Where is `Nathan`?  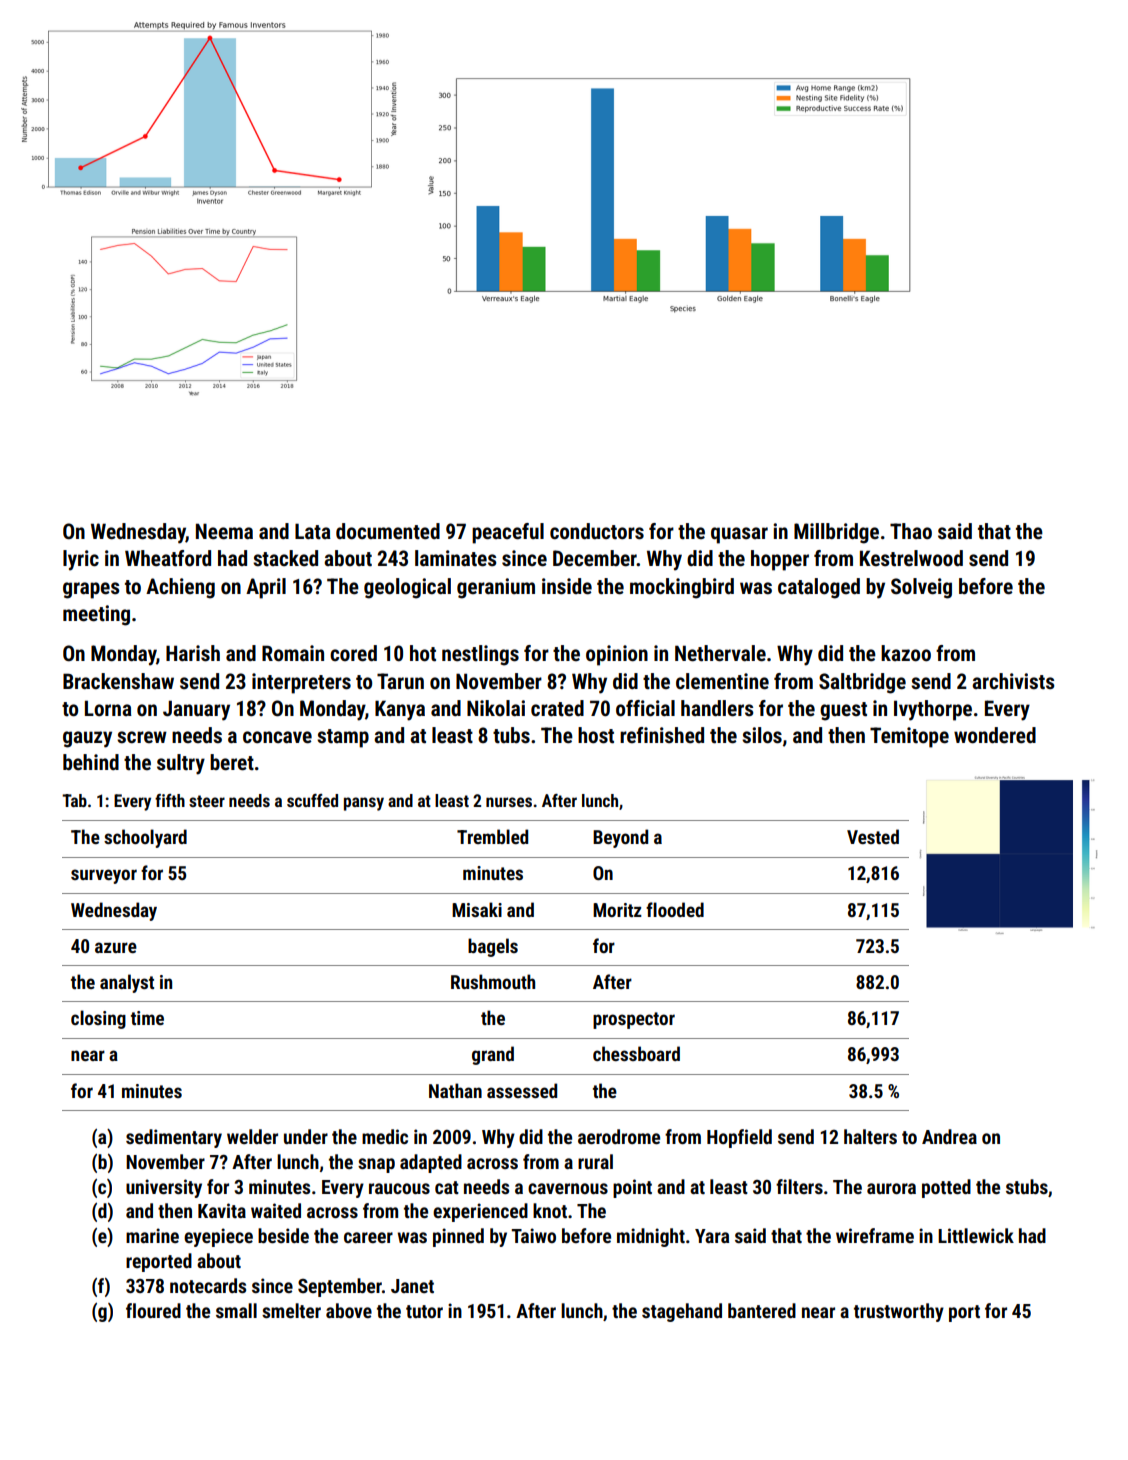
Nathan is located at coordinates (455, 1090).
